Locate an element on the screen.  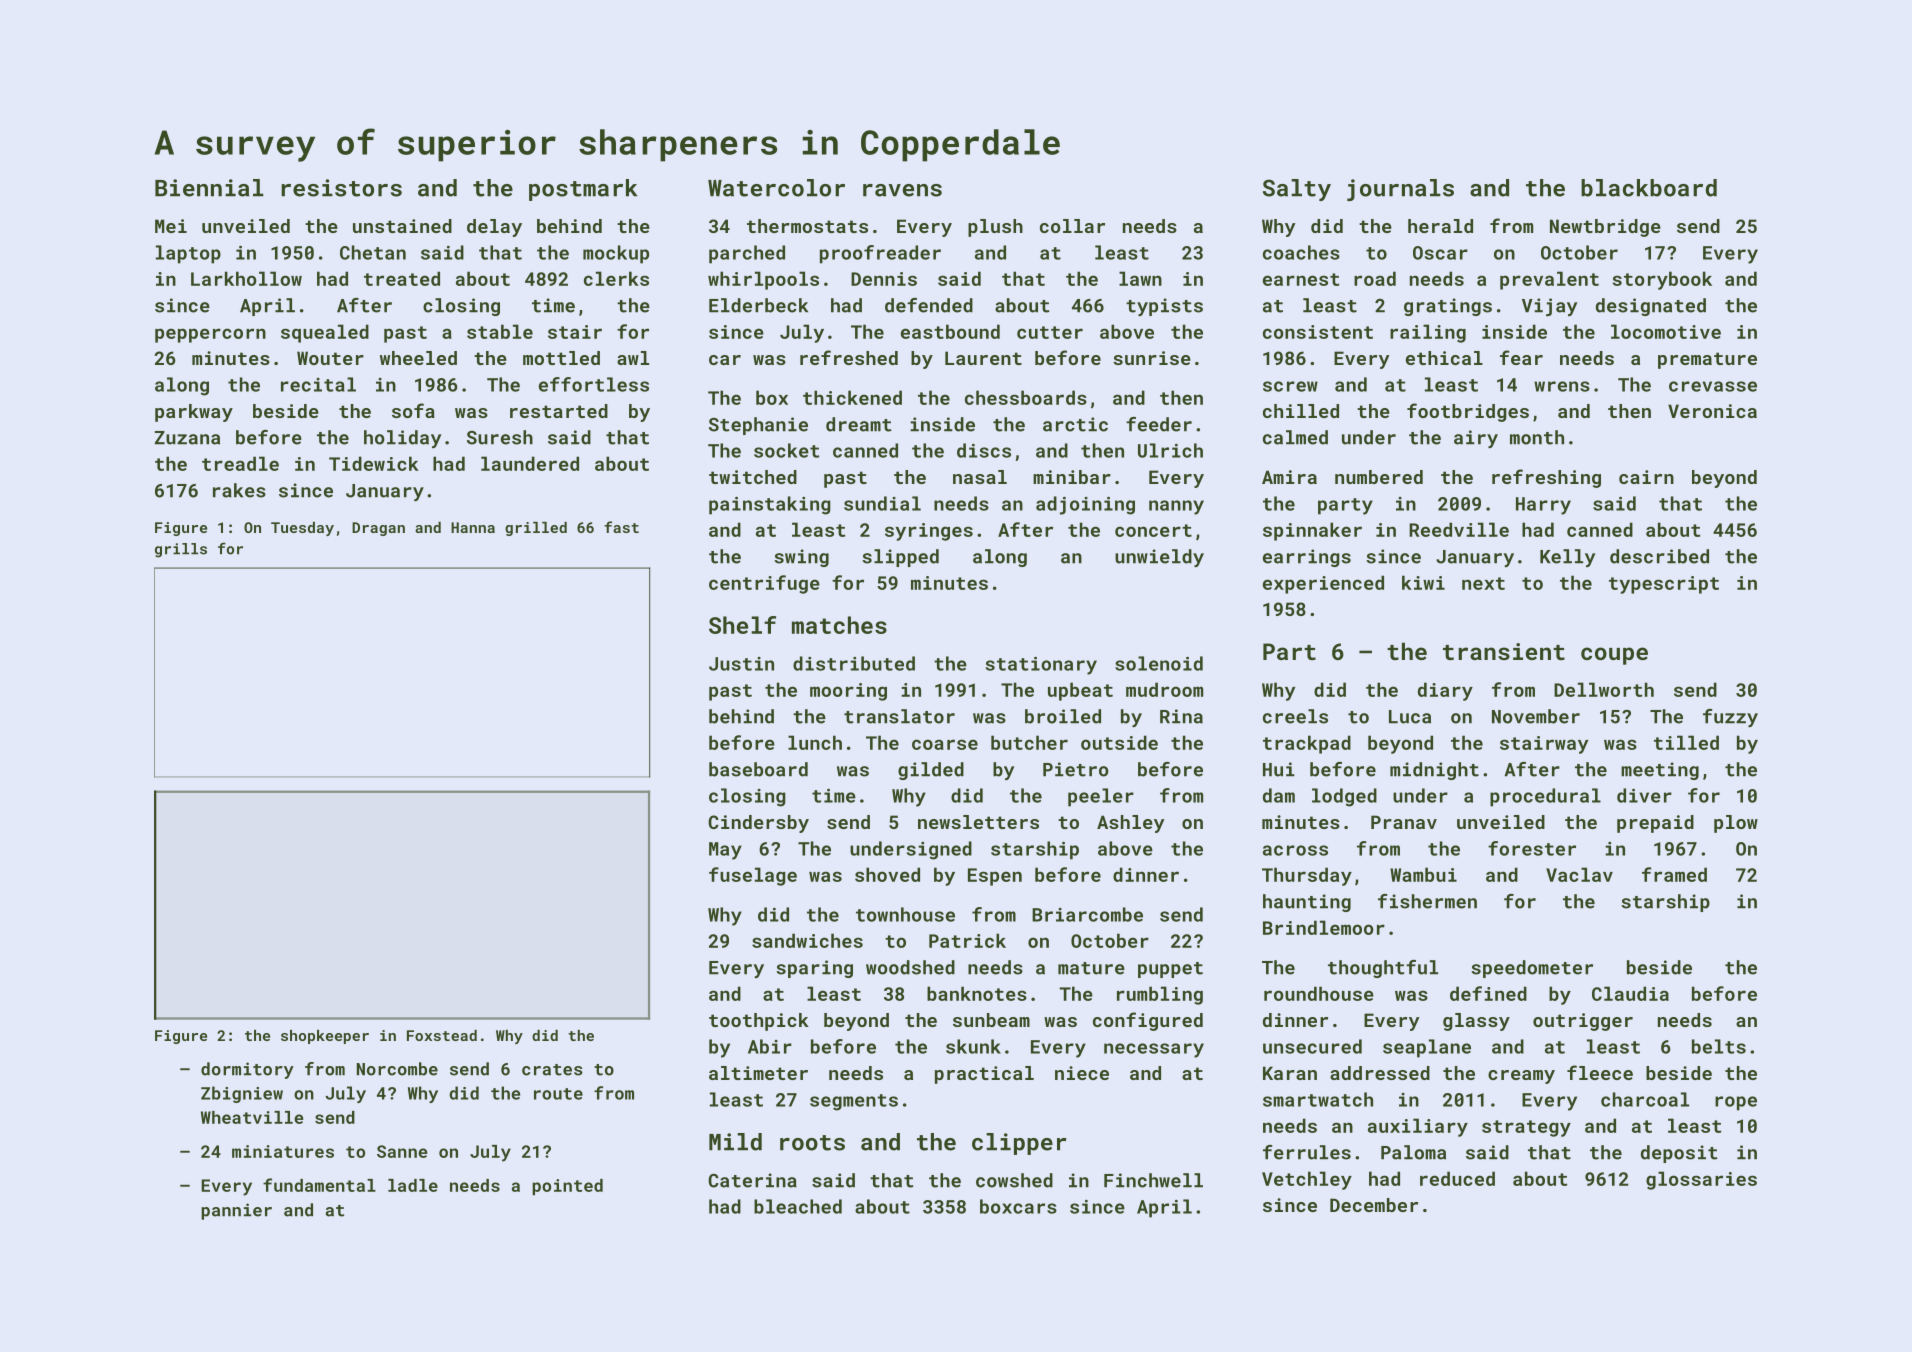
Cindersby is located at coordinates (758, 824).
